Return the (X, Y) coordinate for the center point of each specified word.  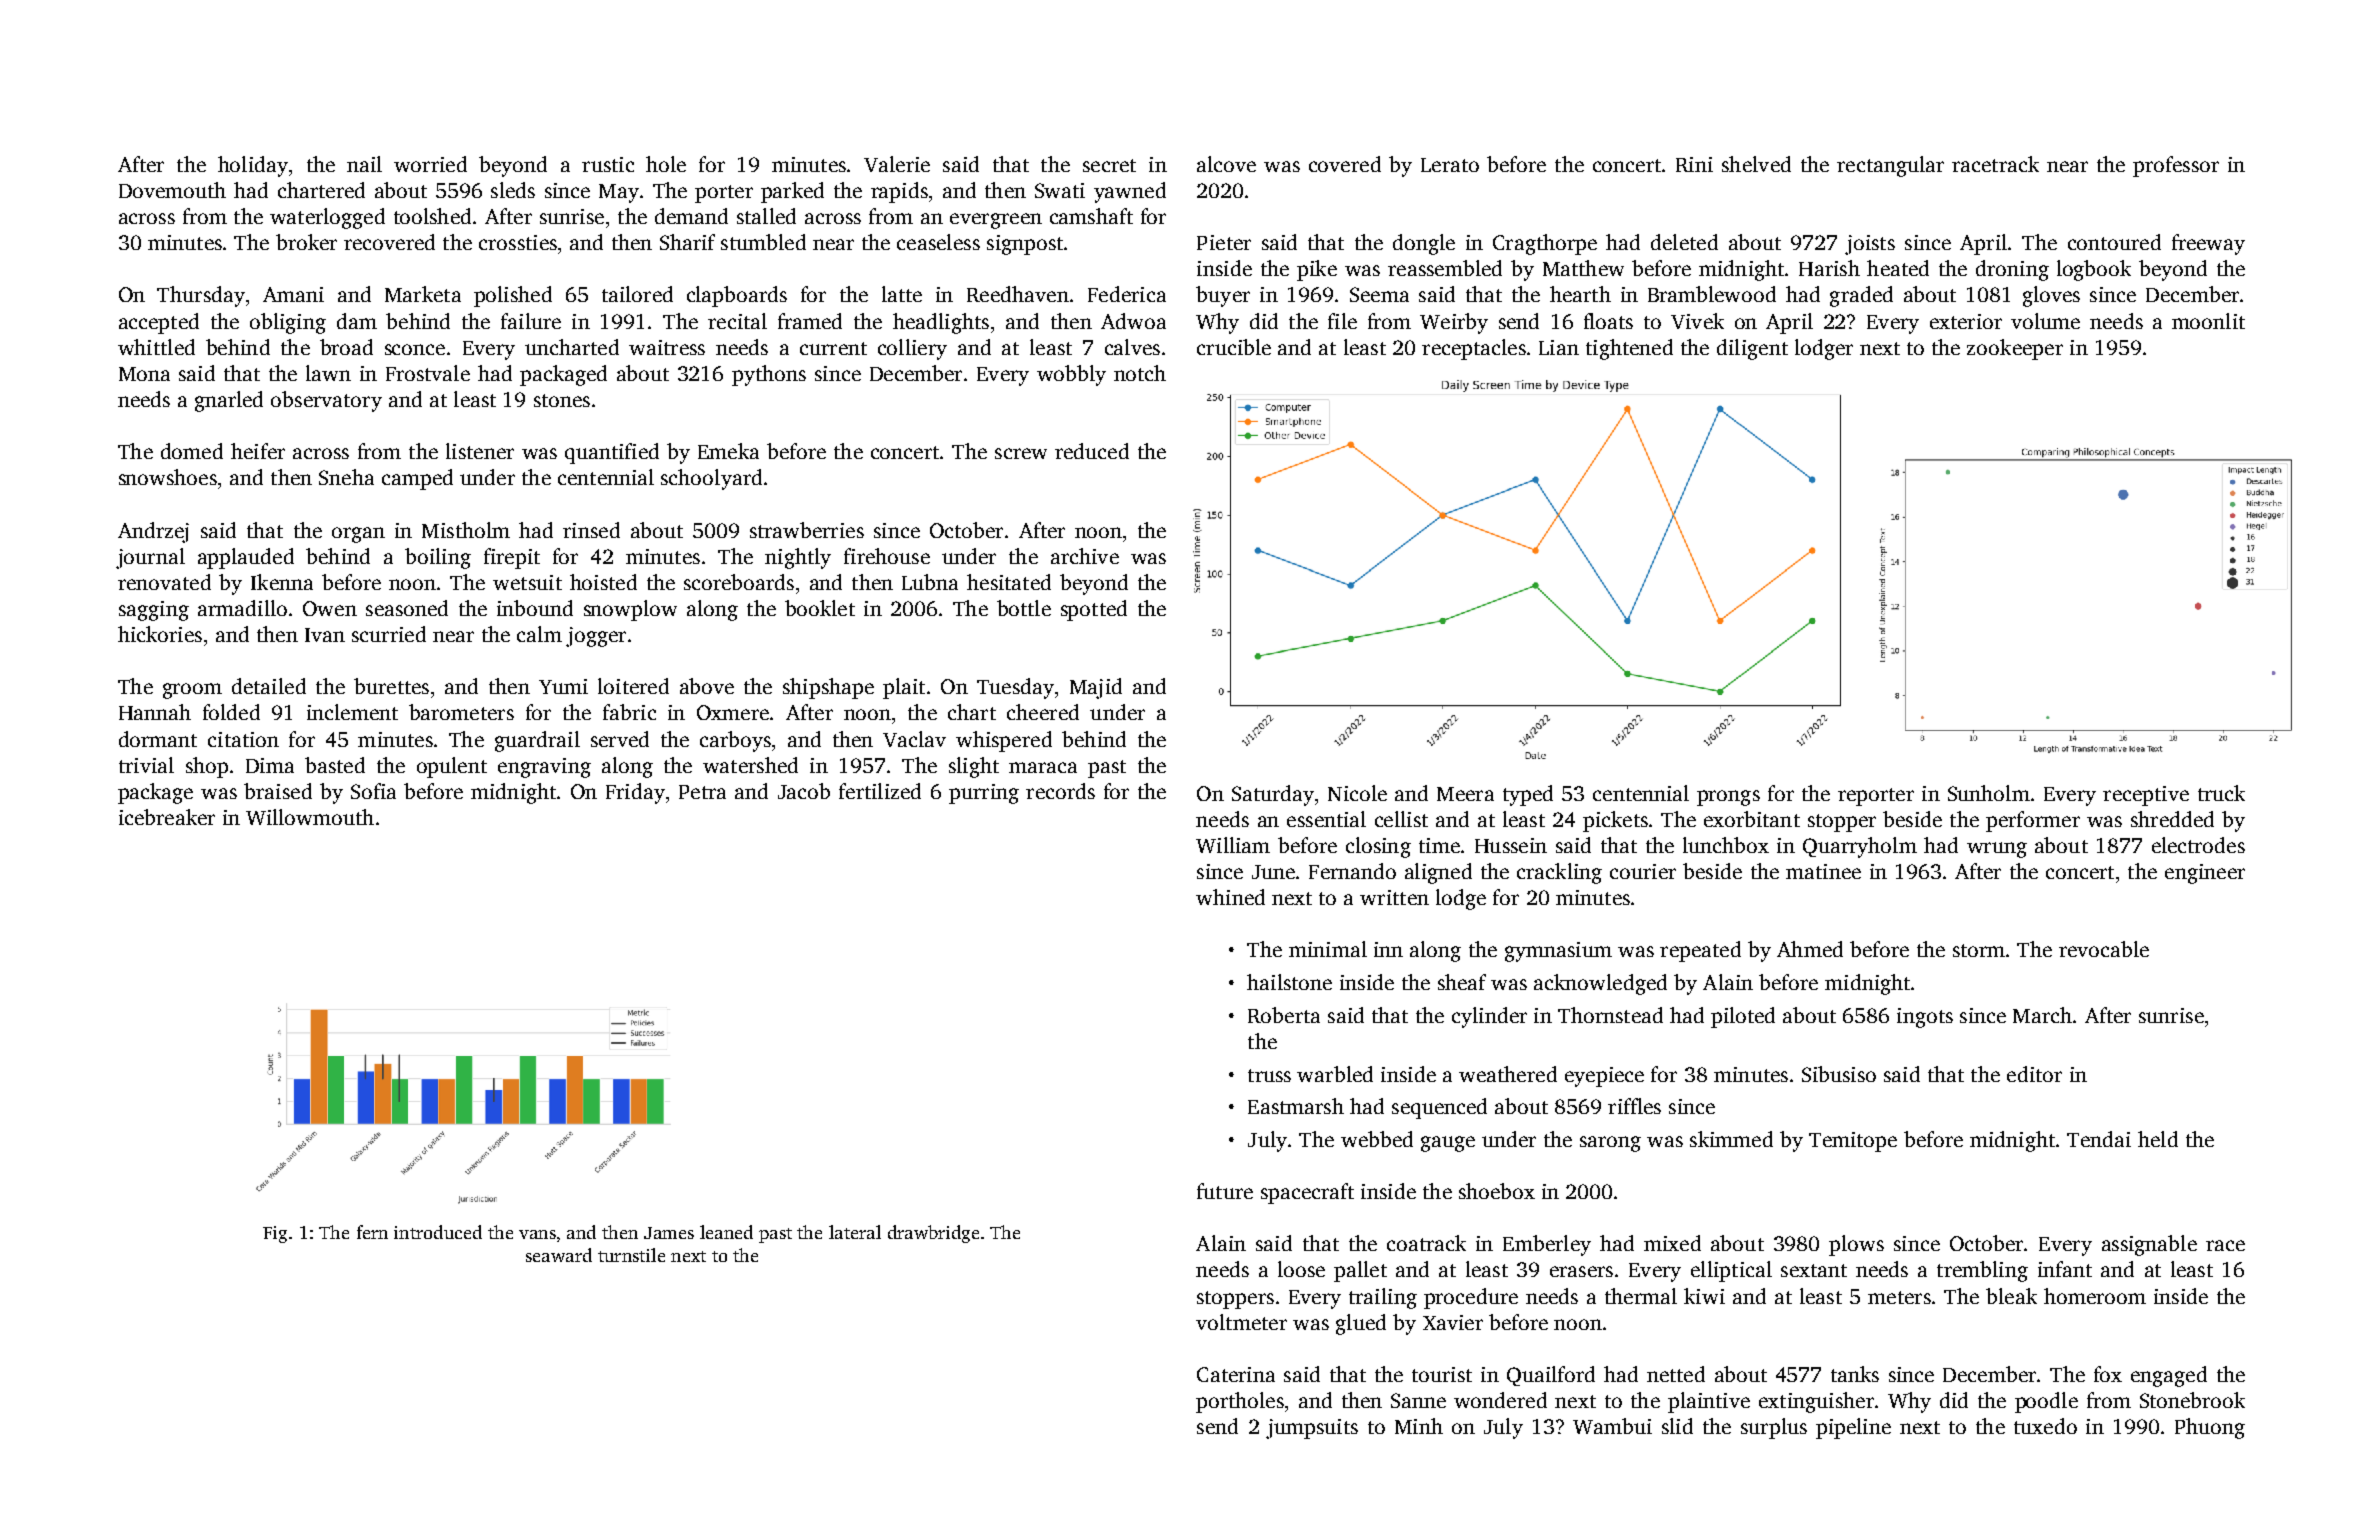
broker (306, 242)
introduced (438, 1232)
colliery (912, 349)
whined (1230, 897)
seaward (559, 1255)
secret (1109, 165)
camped (417, 479)
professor (2176, 166)
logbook (2094, 270)
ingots (1925, 1018)
